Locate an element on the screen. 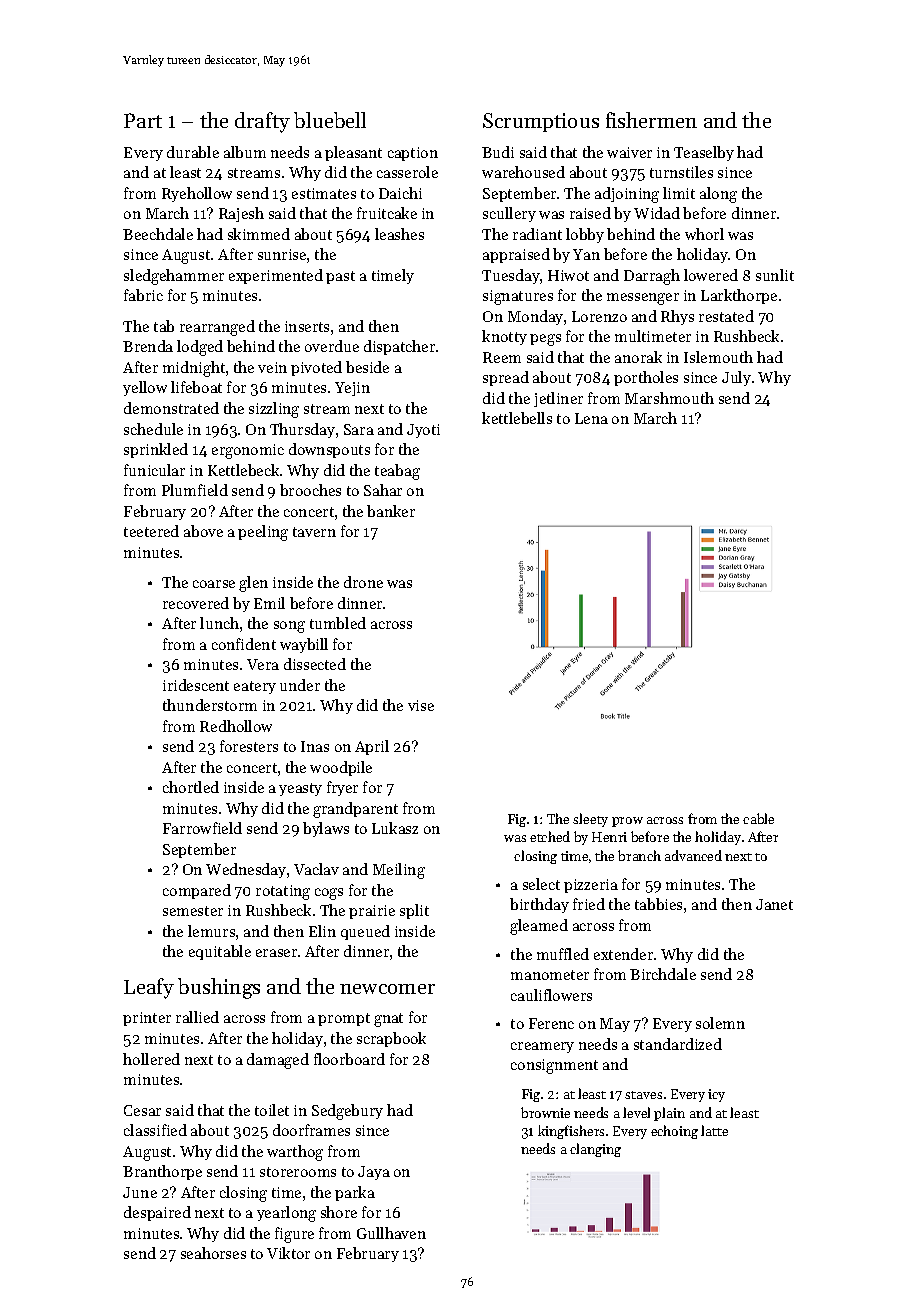 Image resolution: width=924 pixels, height=1308 pixels. cable is located at coordinates (758, 818).
